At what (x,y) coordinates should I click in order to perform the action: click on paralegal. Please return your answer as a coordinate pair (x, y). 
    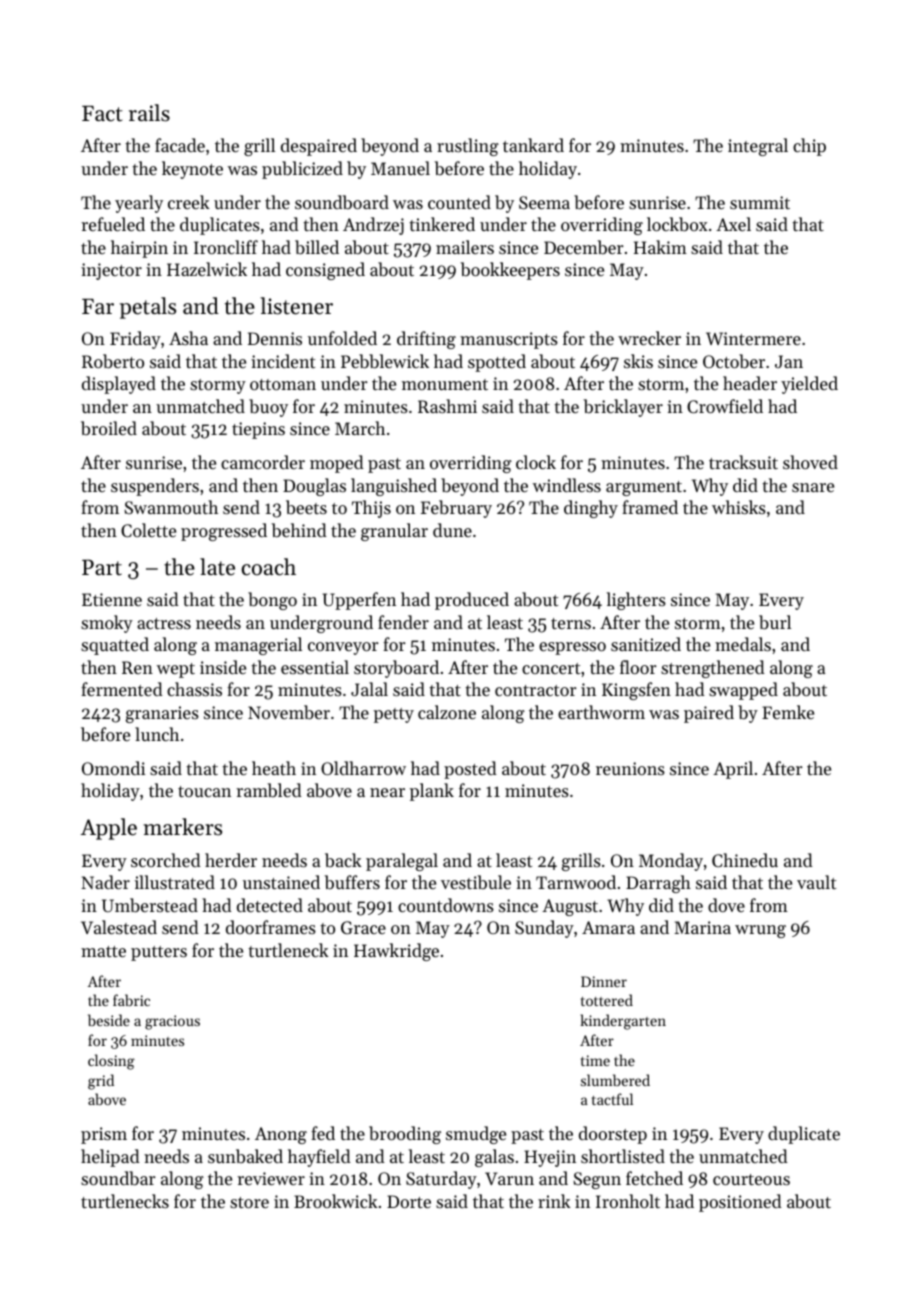
    Looking at the image, I should click on (402, 862).
